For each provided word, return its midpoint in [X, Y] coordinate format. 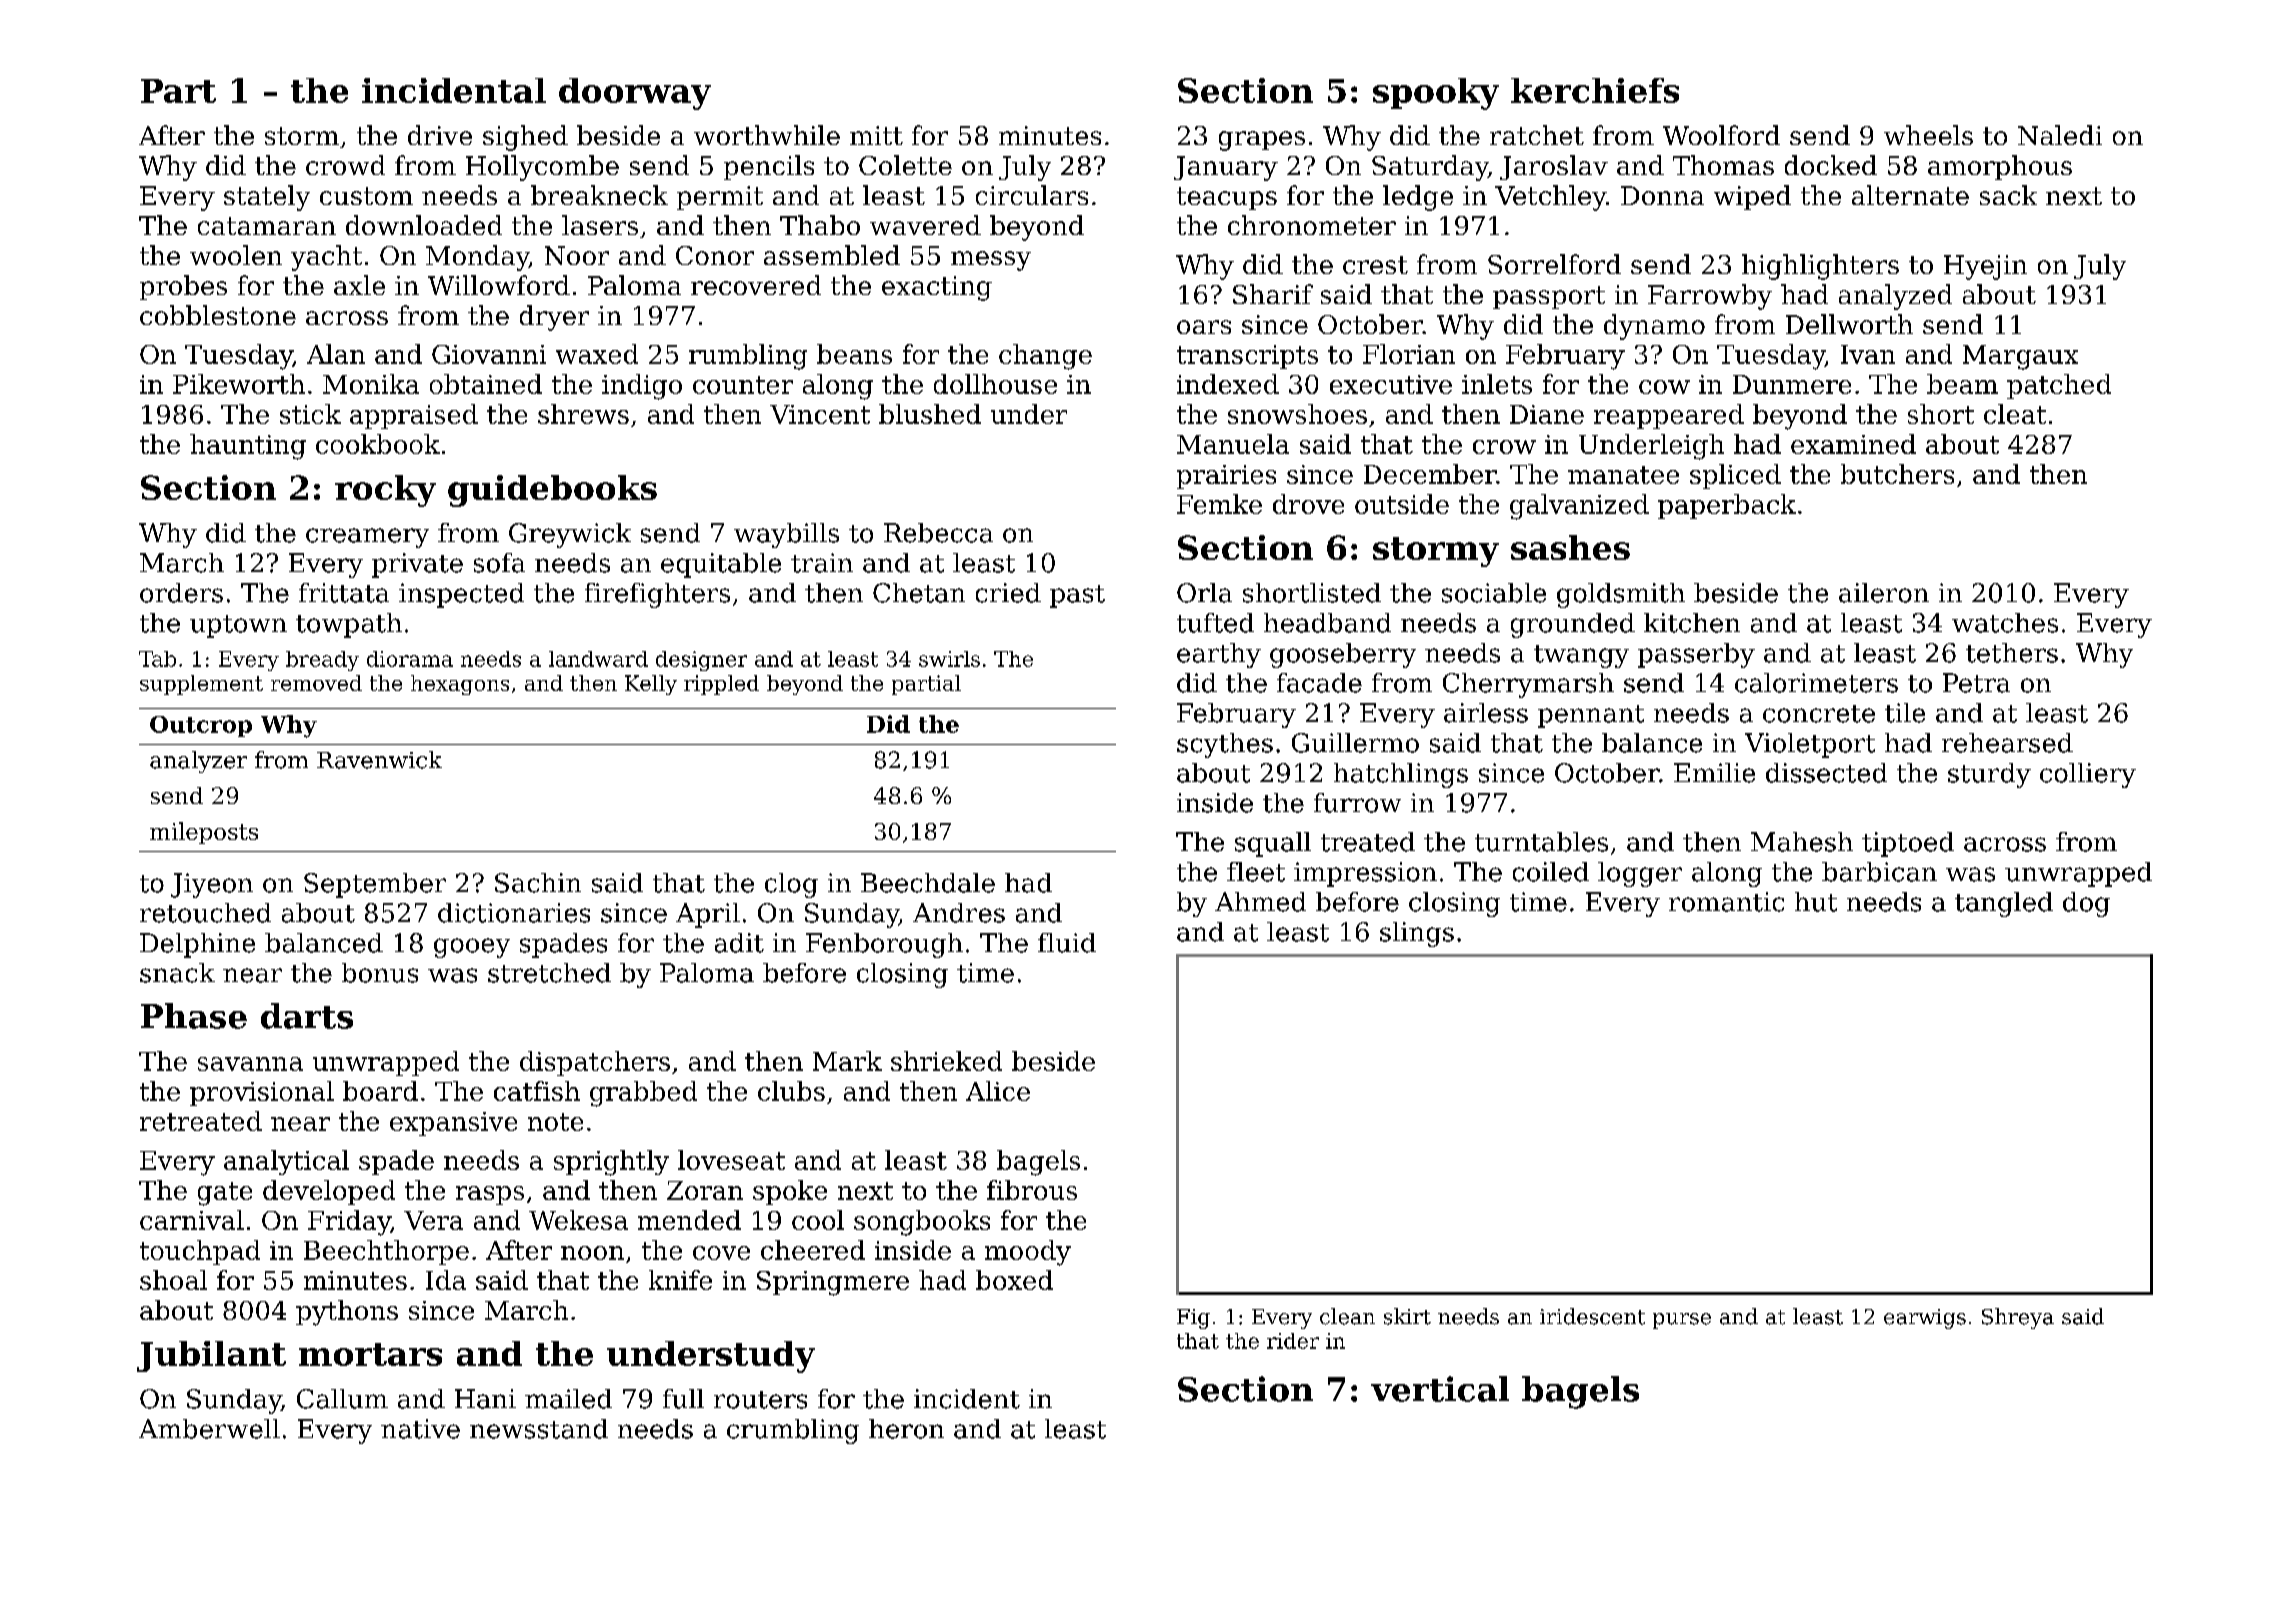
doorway [635, 94]
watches [2005, 623]
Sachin [538, 883]
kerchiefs [1595, 90]
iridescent [1592, 1316]
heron [906, 1429]
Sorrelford [1554, 264]
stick [310, 414]
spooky [1436, 94]
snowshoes [1297, 414]
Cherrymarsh [1528, 685]
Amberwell [209, 1429]
